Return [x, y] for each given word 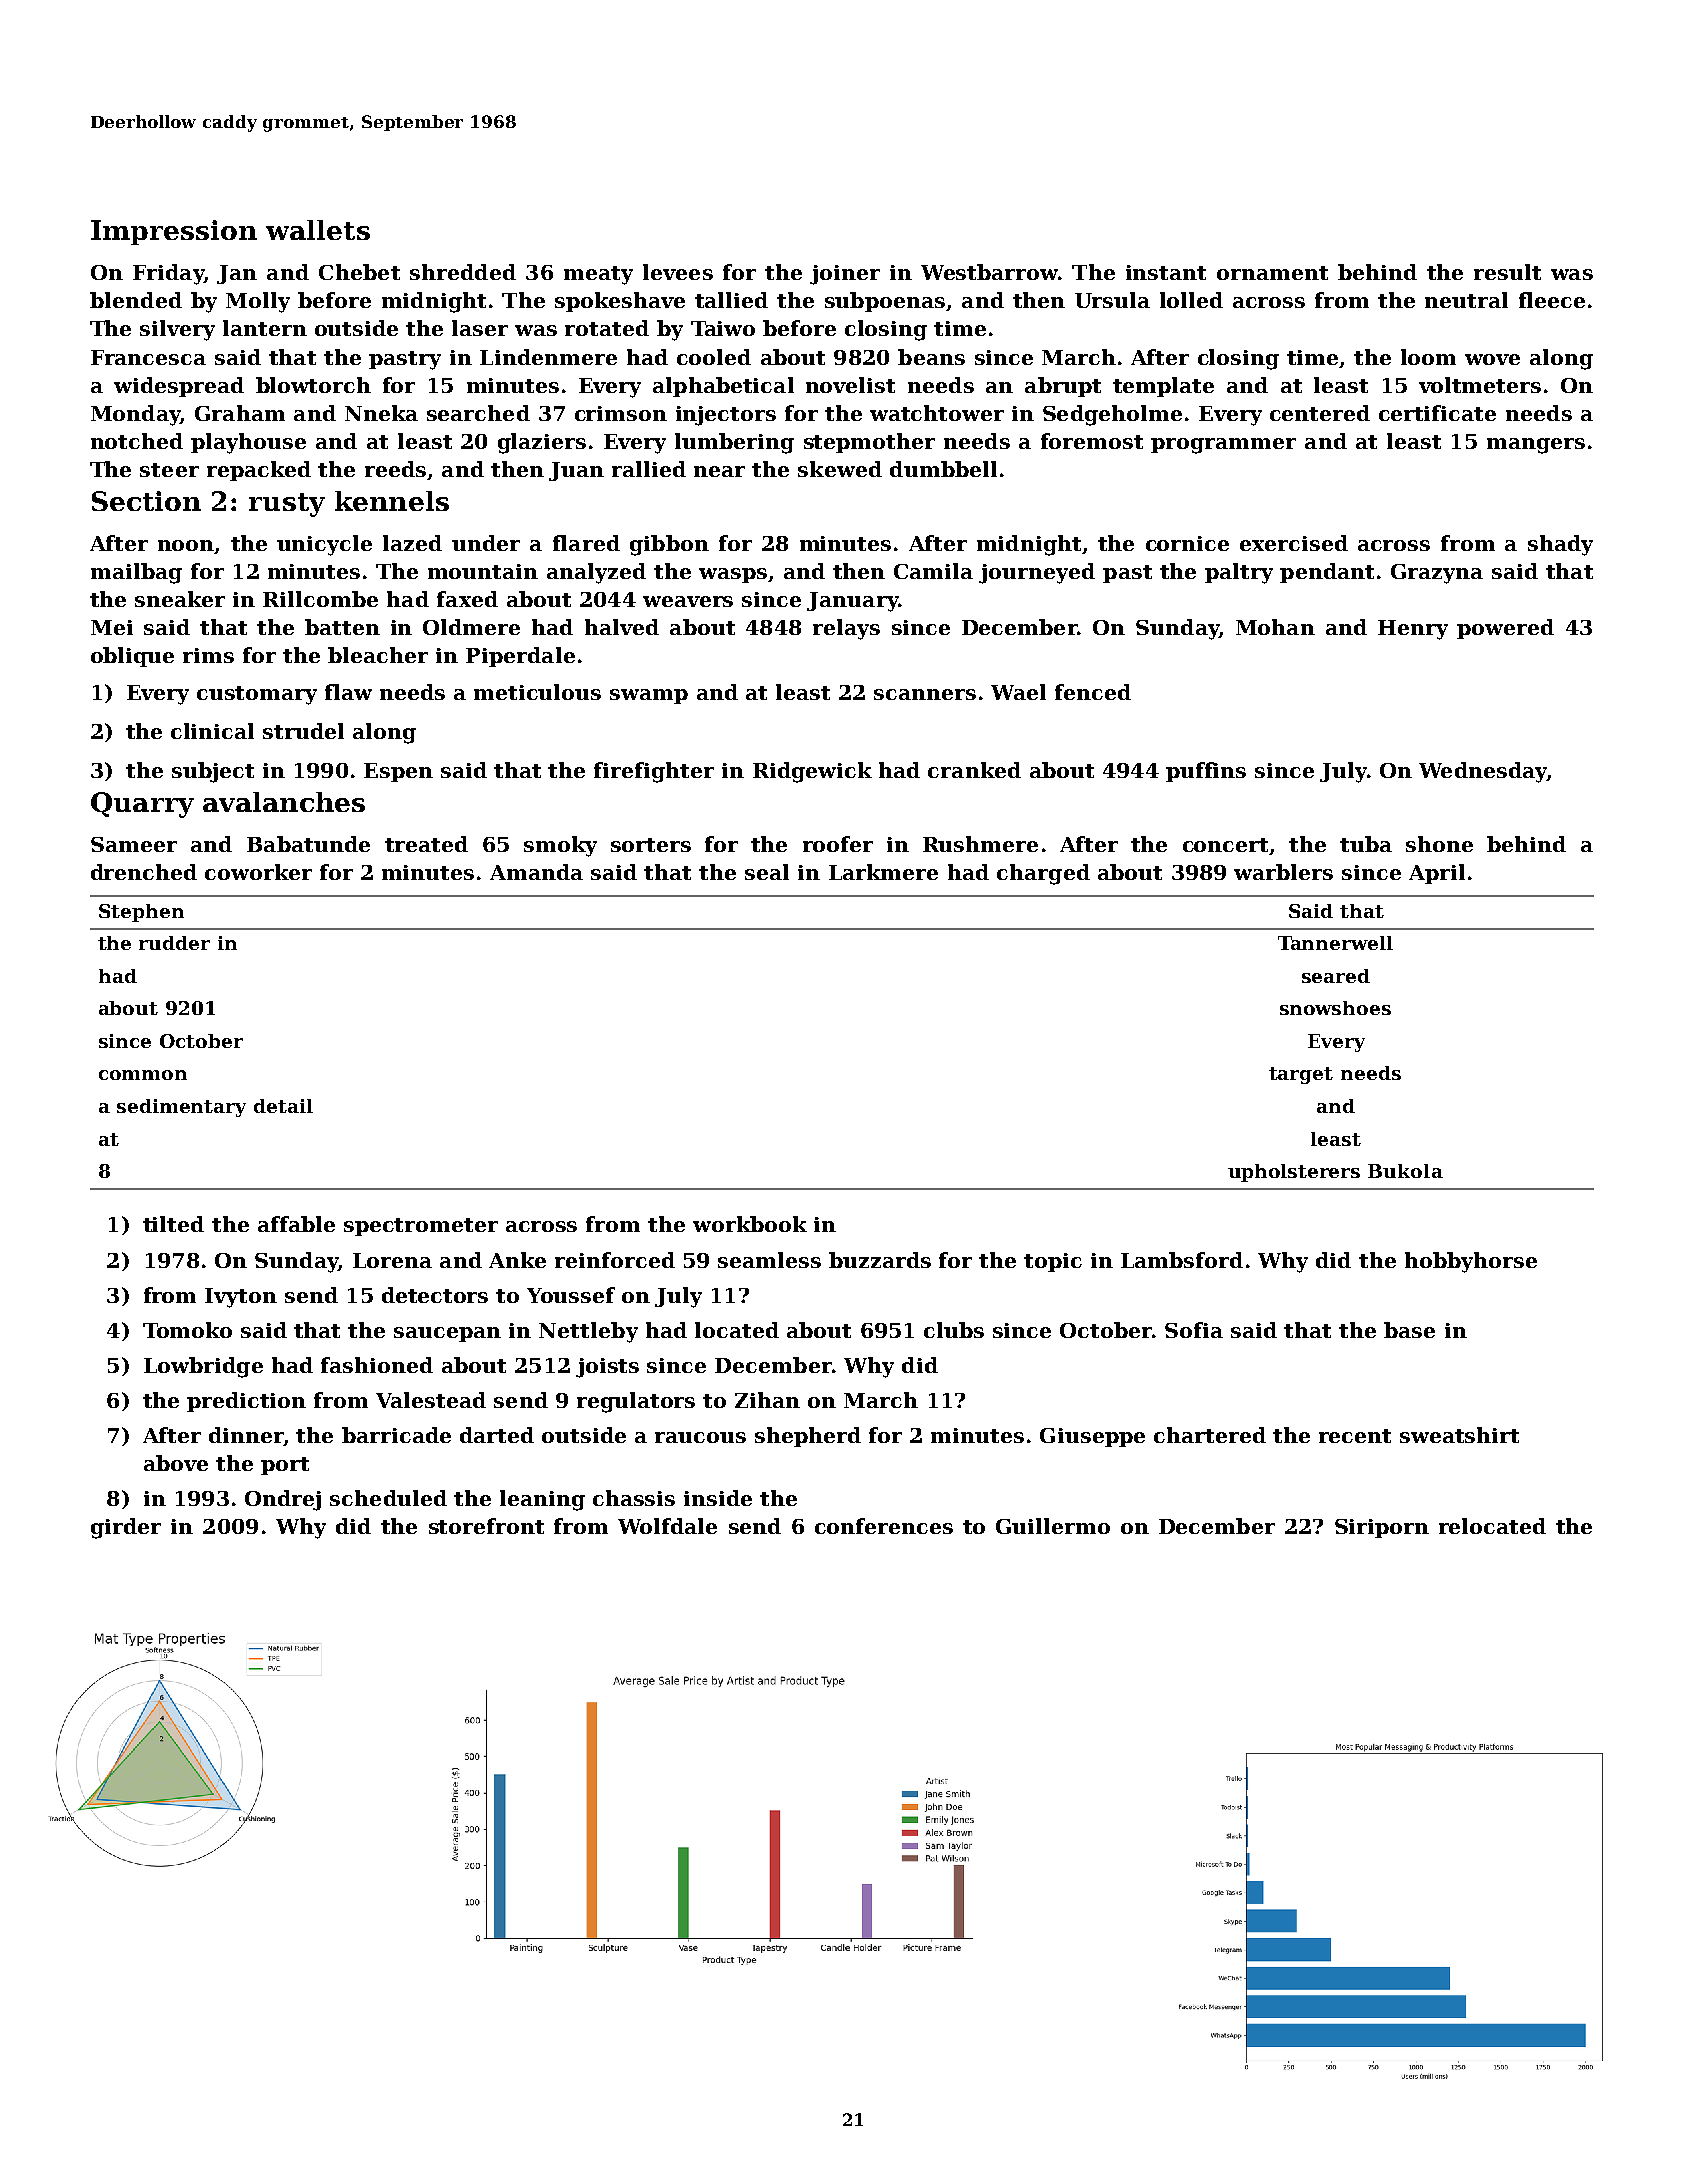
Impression [174, 232]
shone [1439, 844]
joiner [845, 275]
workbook [750, 1224]
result [1507, 272]
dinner [246, 1436]
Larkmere [883, 872]
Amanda [536, 872]
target [1301, 1075]
